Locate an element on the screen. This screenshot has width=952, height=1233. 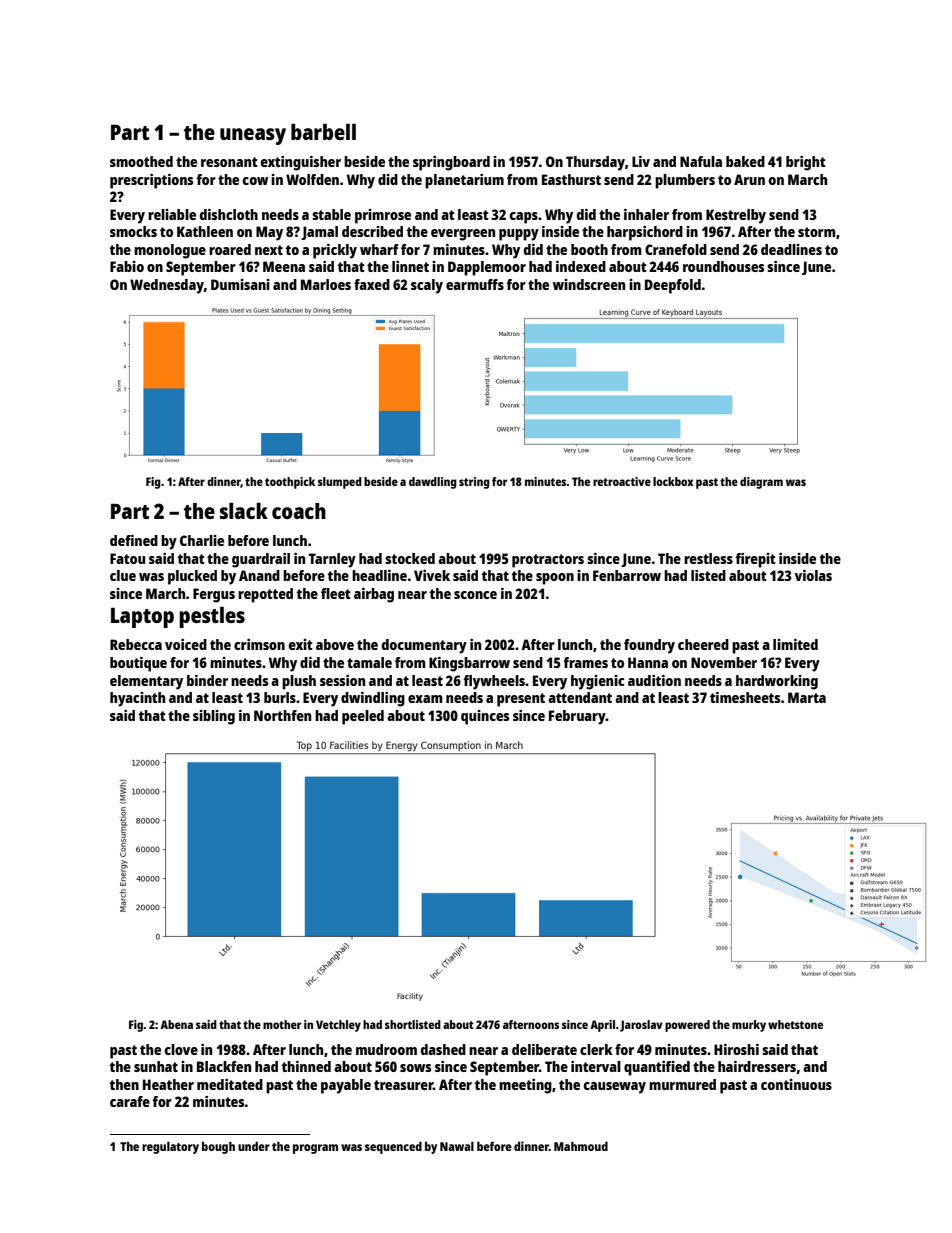
smoothed is located at coordinates (141, 161).
